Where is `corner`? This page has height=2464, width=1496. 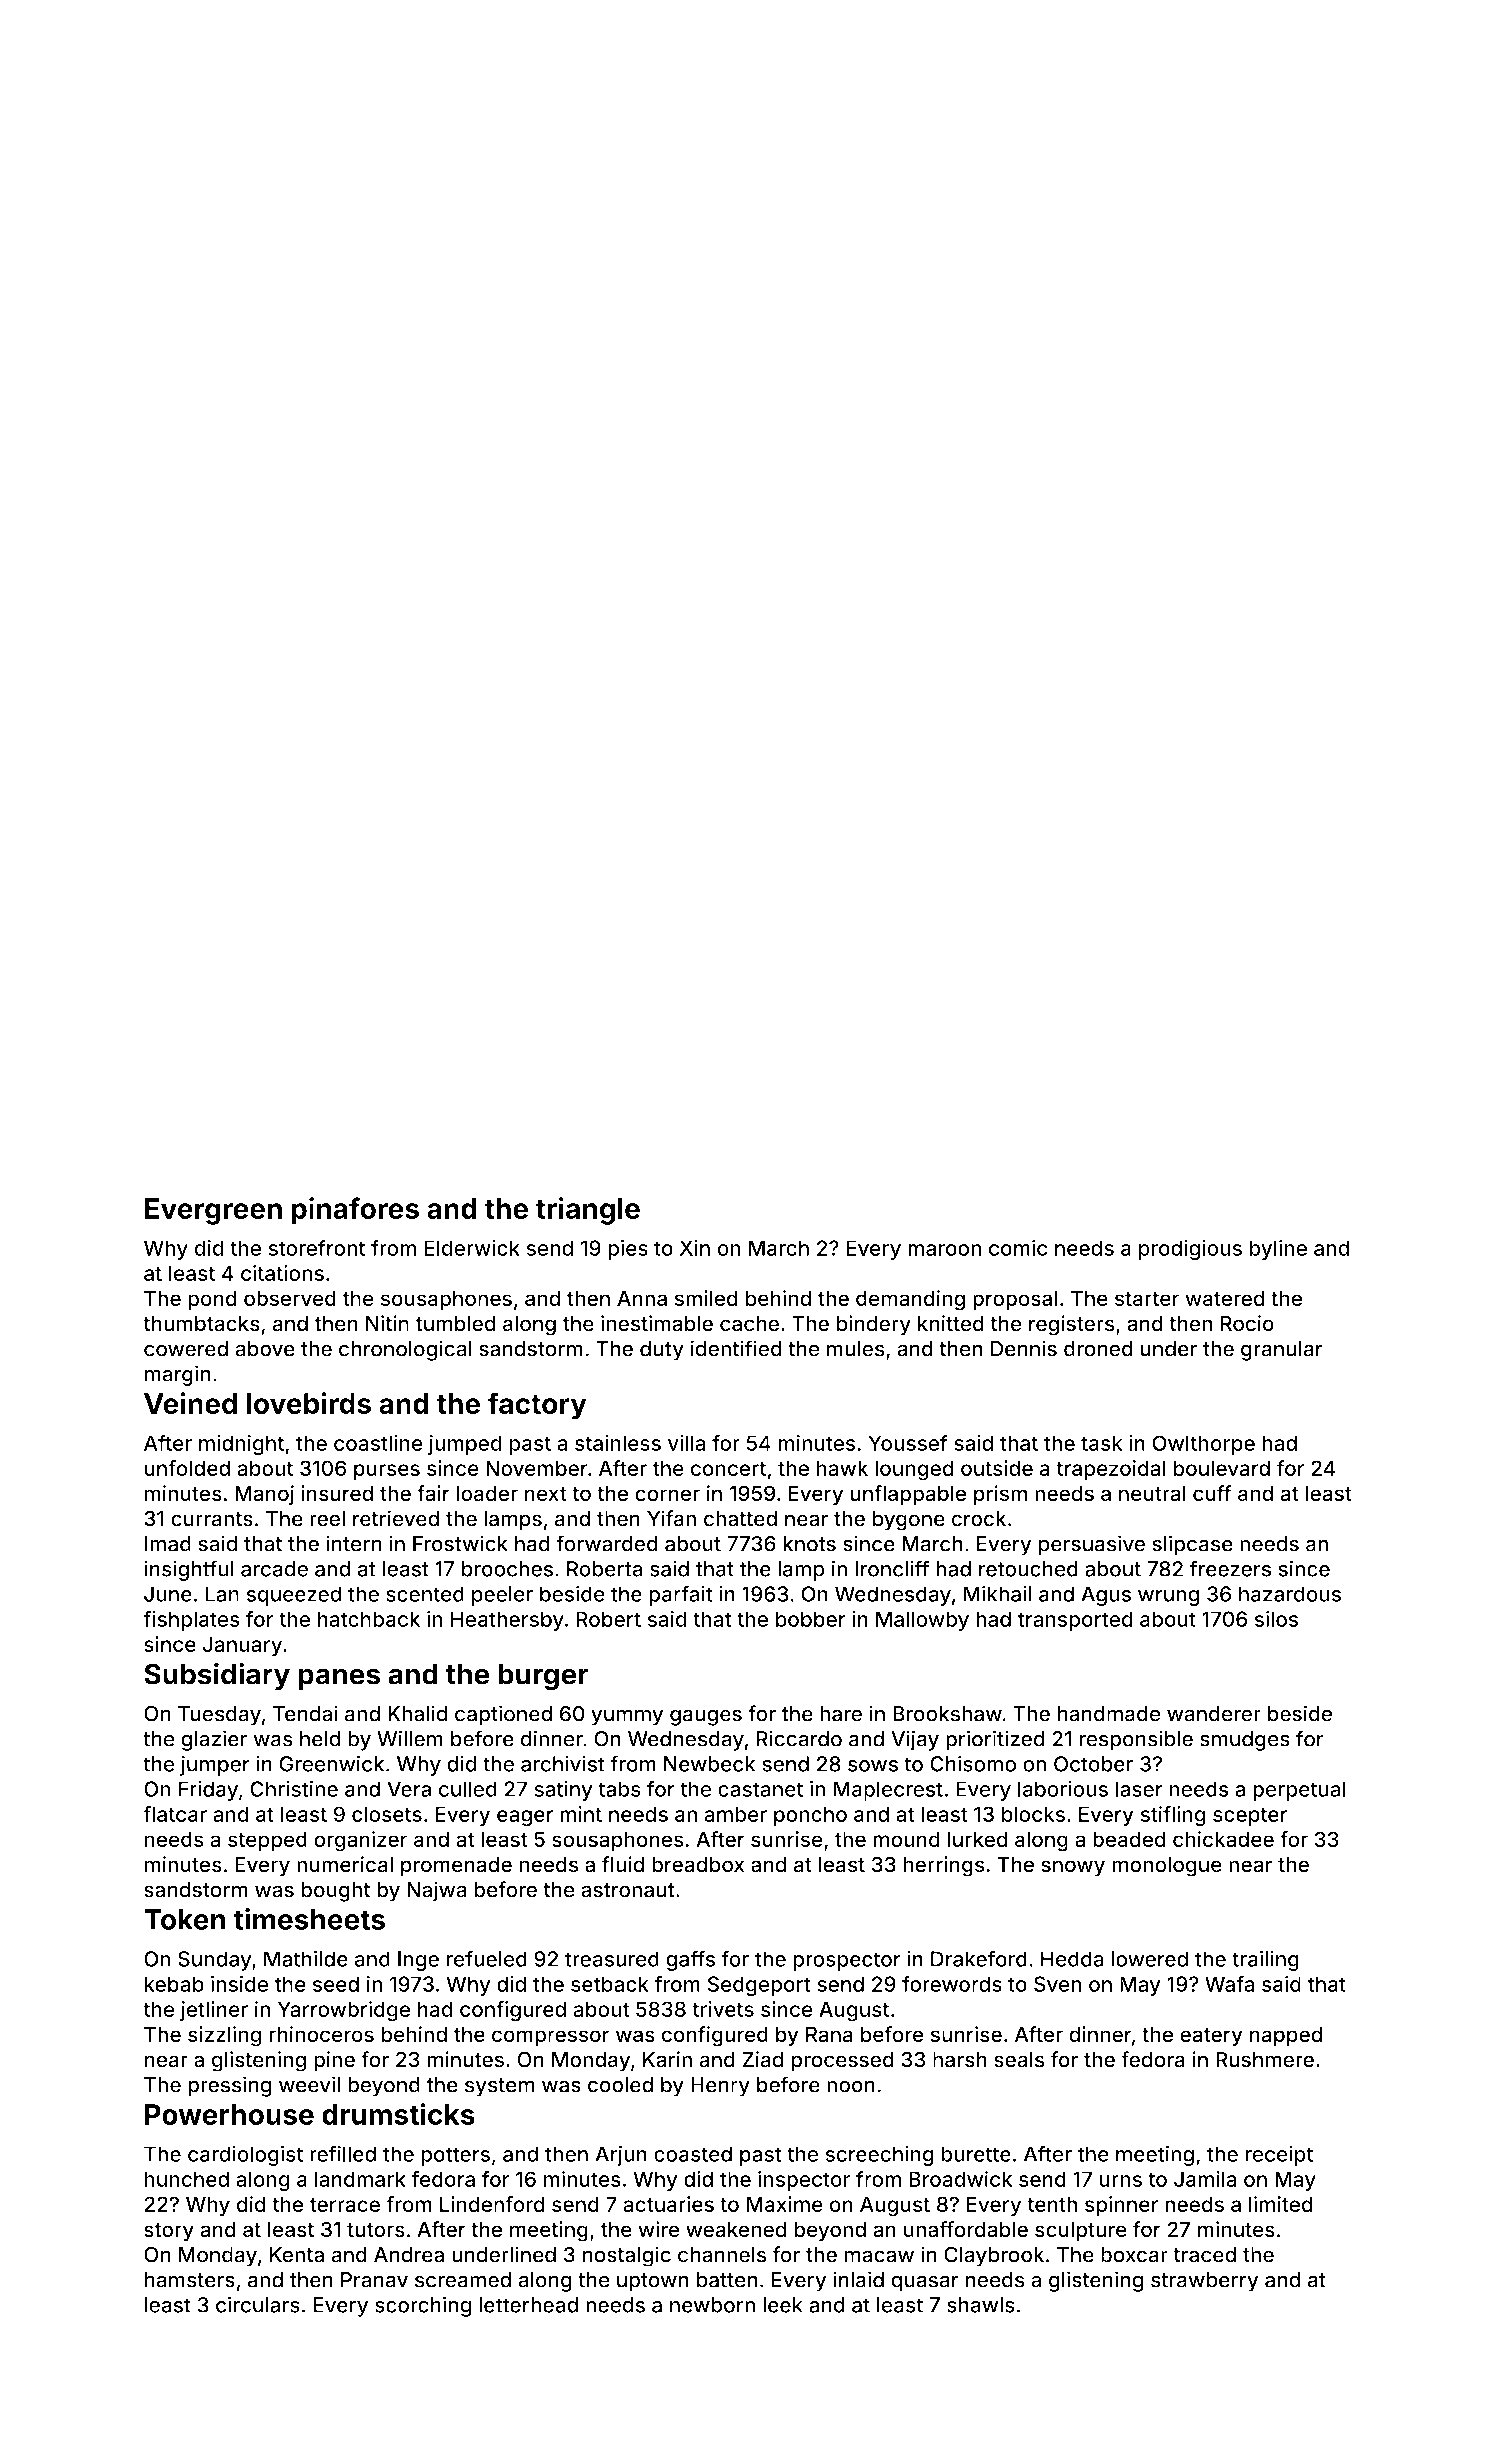
corner is located at coordinates (667, 1495).
